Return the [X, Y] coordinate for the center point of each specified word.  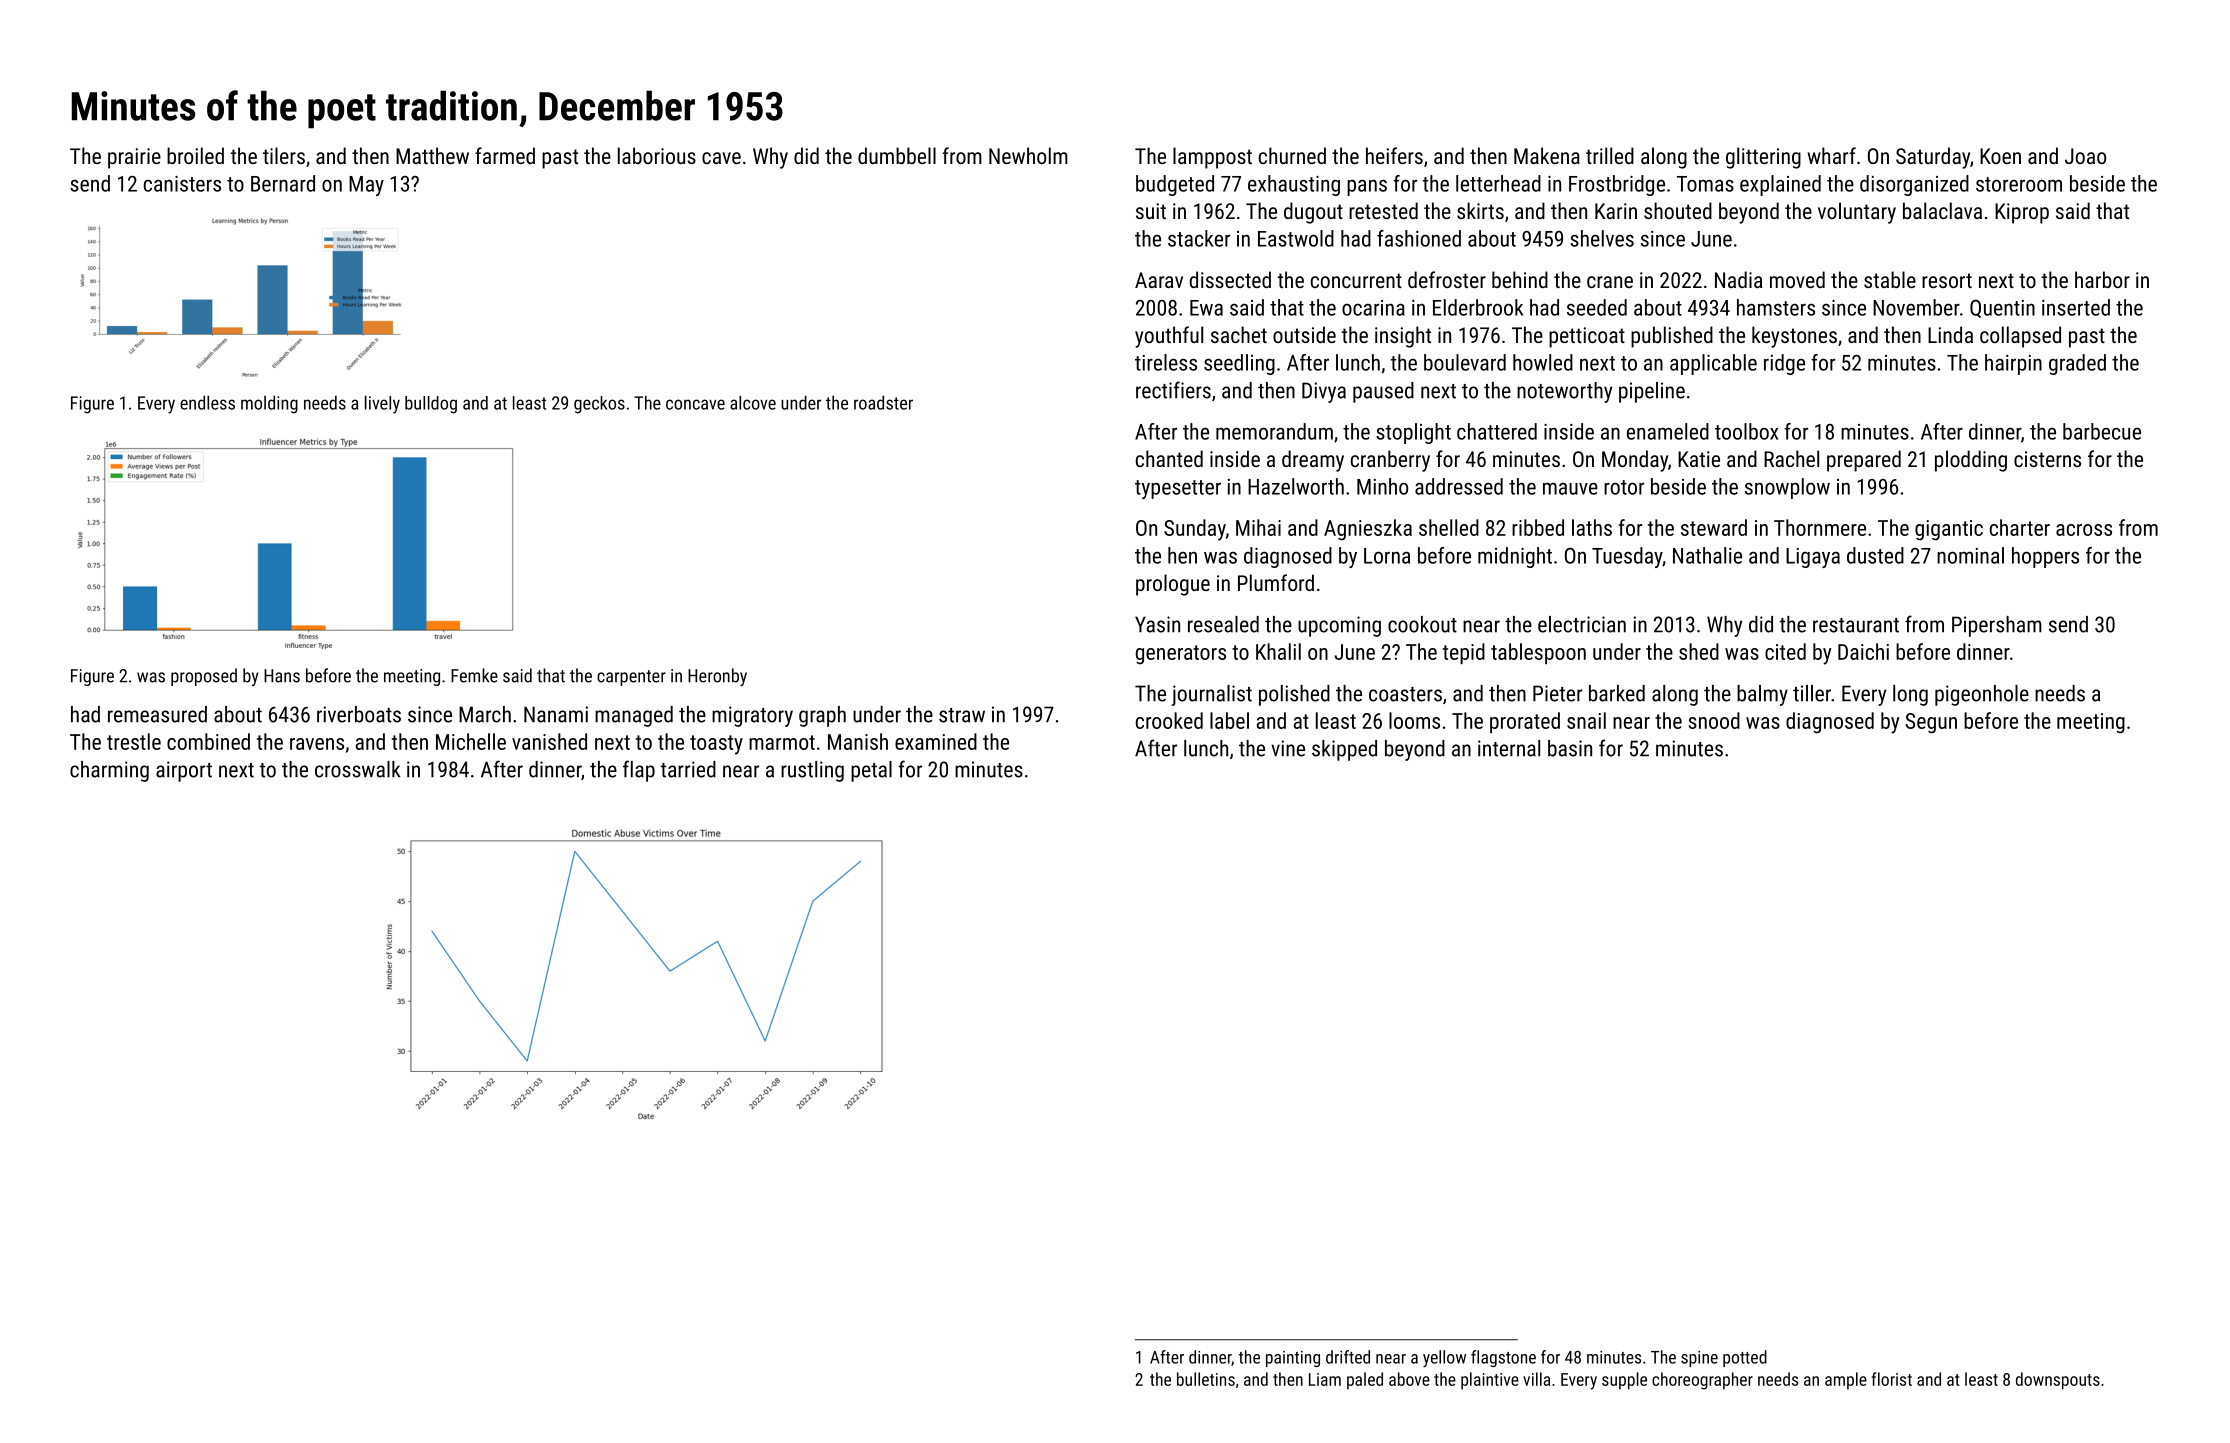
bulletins [1206, 1379]
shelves [1602, 238]
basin [1570, 748]
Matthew [432, 155]
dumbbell [897, 155]
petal [871, 771]
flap [639, 771]
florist [1892, 1379]
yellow [1444, 1358]
